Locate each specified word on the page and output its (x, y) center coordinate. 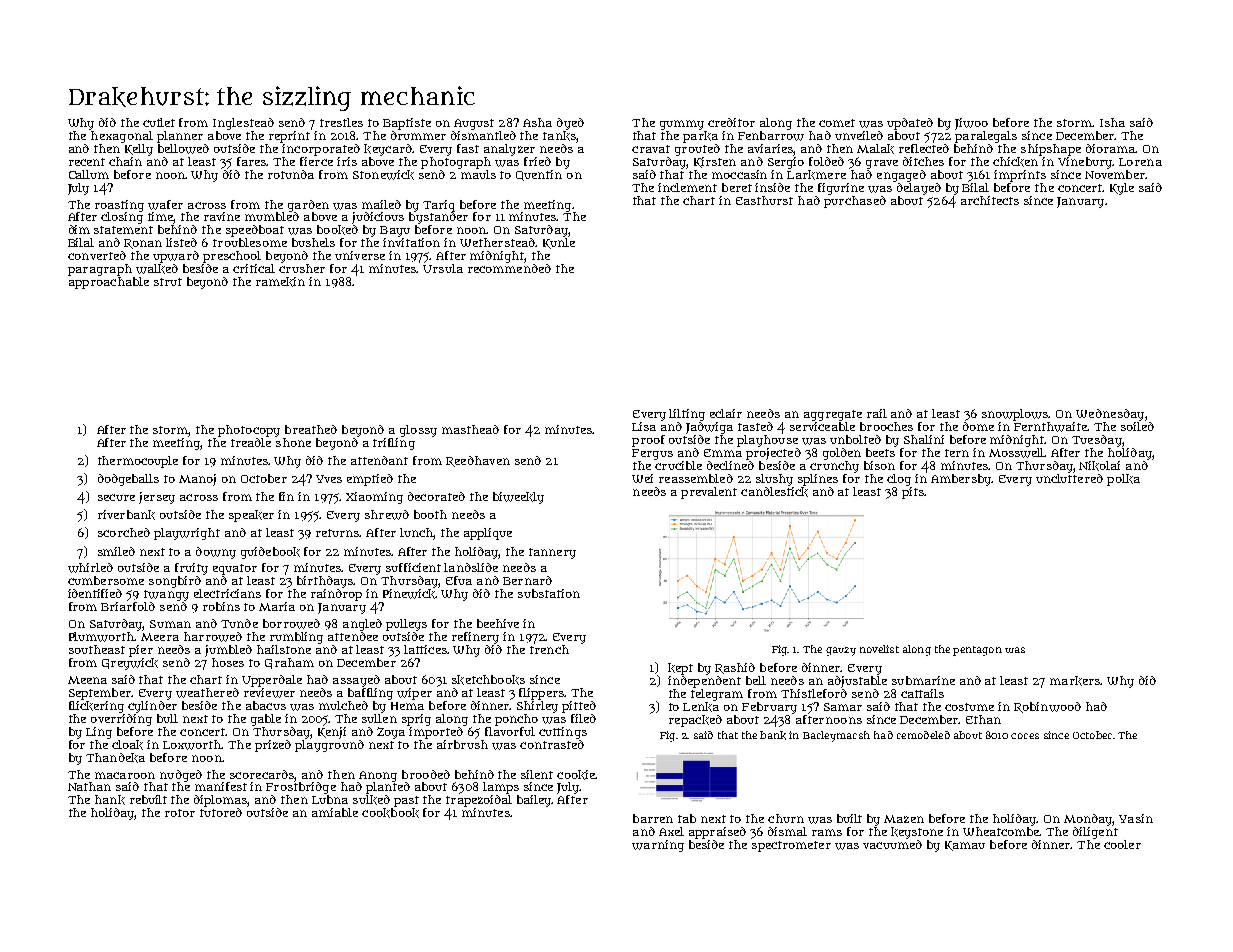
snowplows (1015, 415)
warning (658, 846)
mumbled (272, 216)
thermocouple (138, 462)
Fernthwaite (1050, 427)
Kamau (965, 846)
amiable (335, 812)
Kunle (559, 243)
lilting (687, 415)
